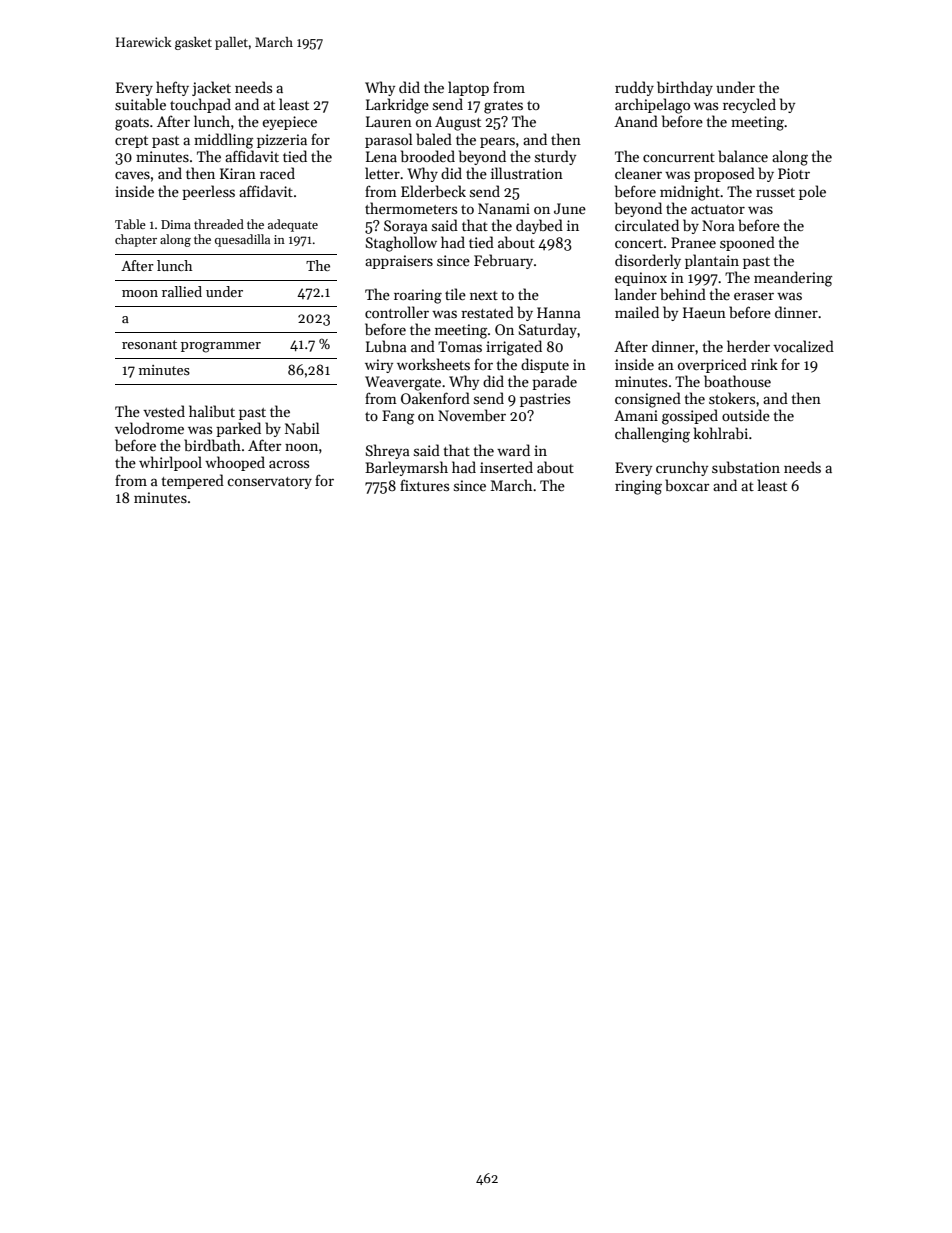  What do you see at coordinates (411, 208) in the document?
I see `thermometers` at bounding box center [411, 208].
